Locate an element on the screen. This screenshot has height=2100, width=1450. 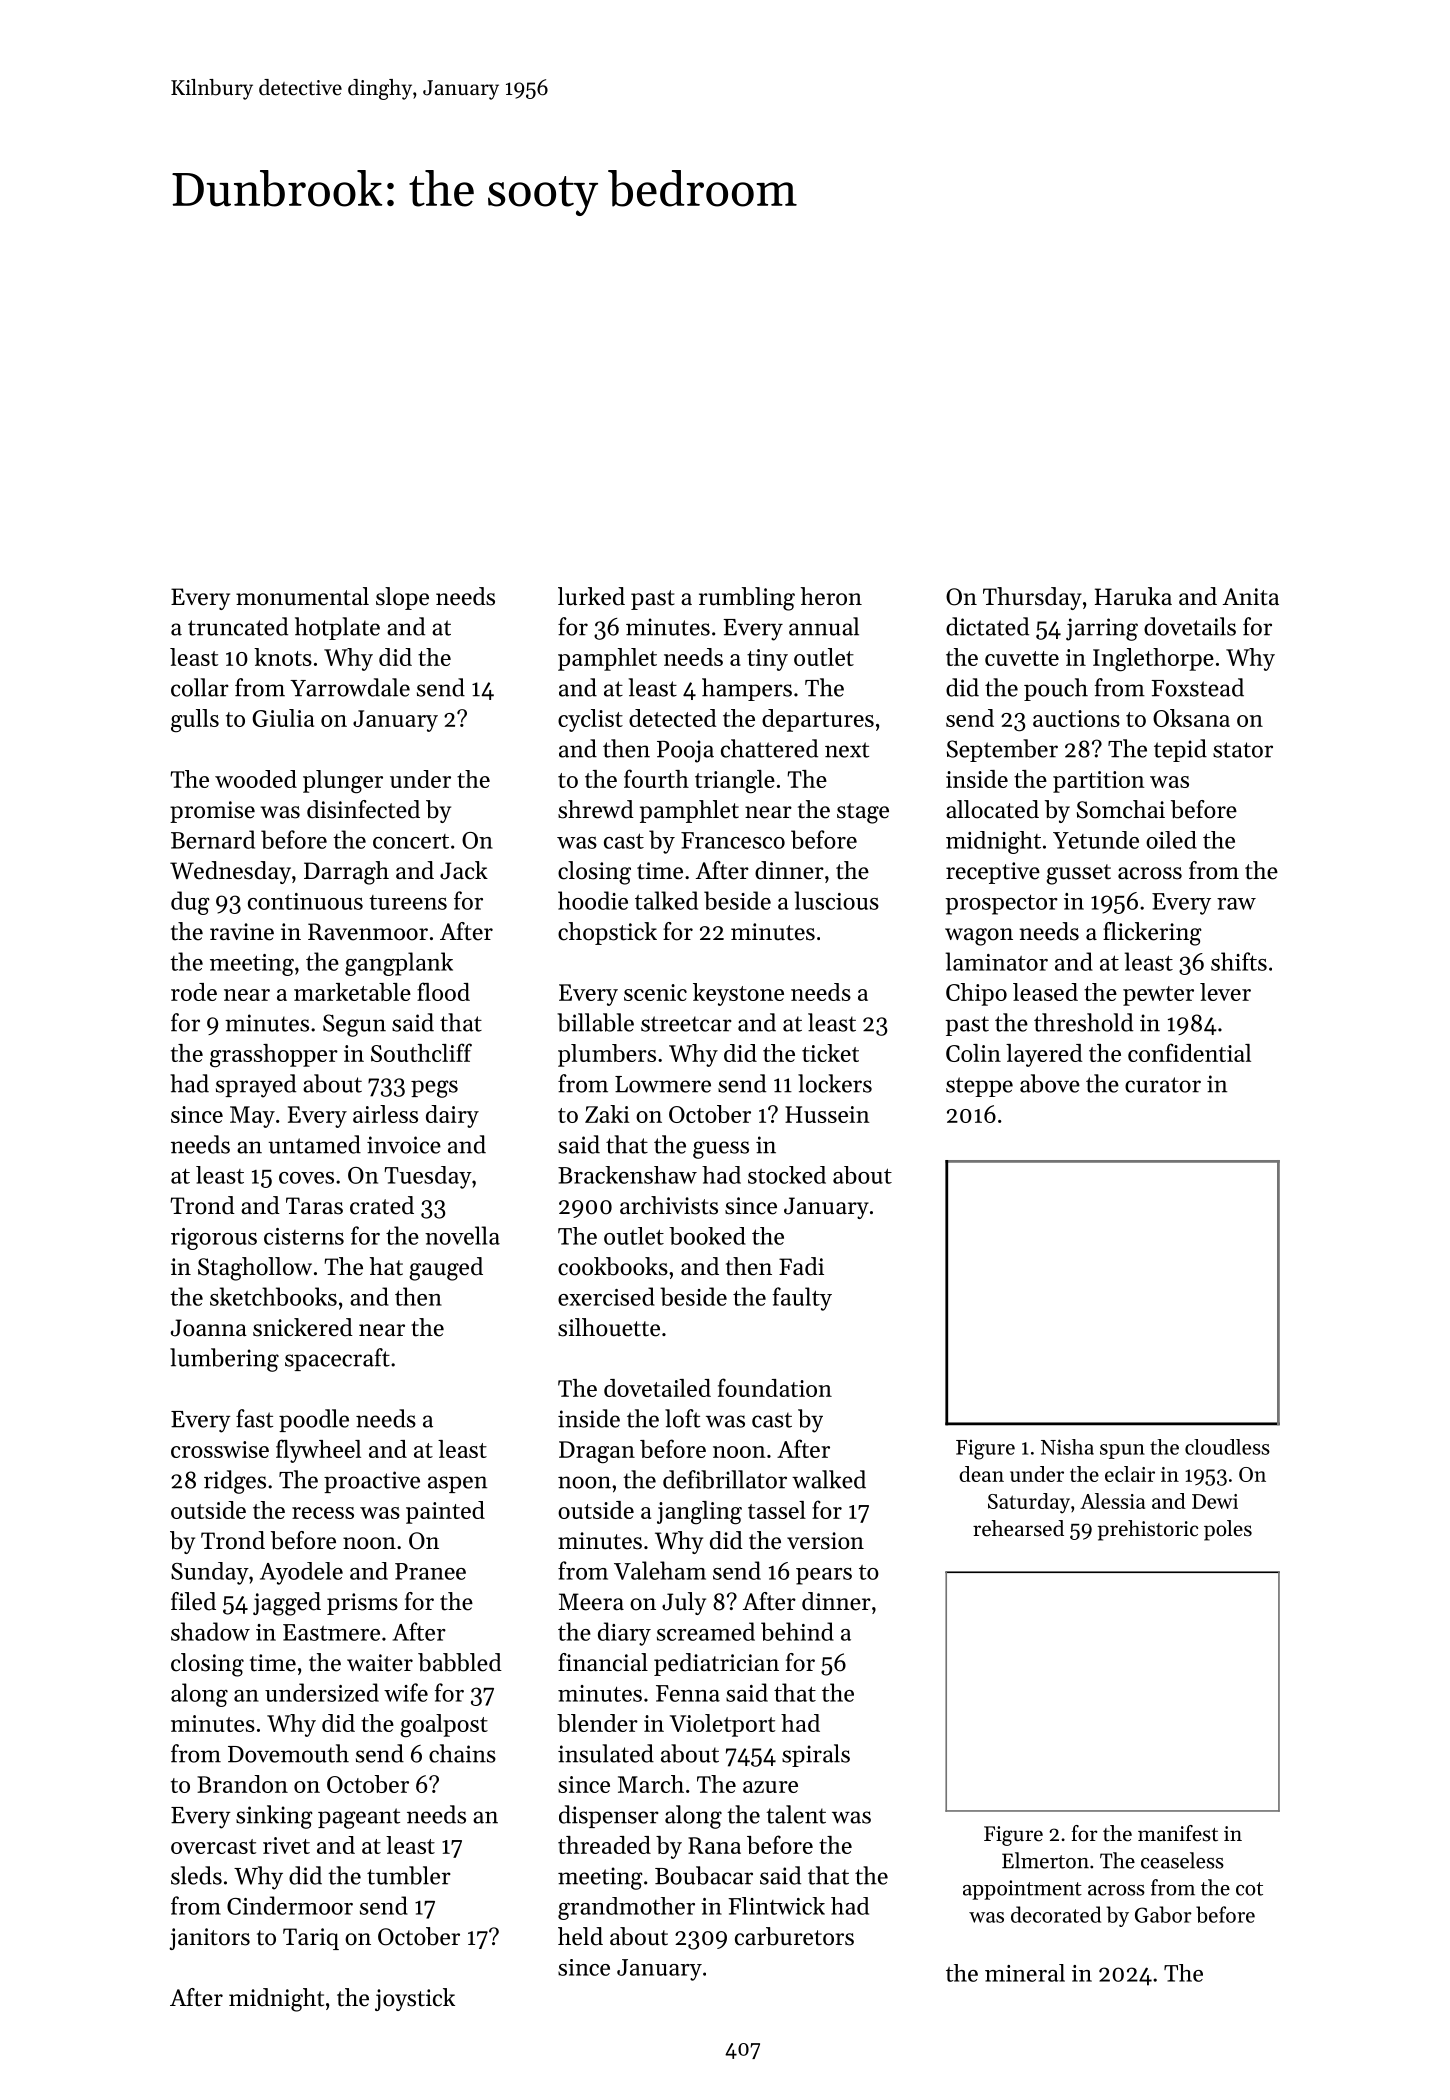
Jack is located at coordinates (464, 870).
